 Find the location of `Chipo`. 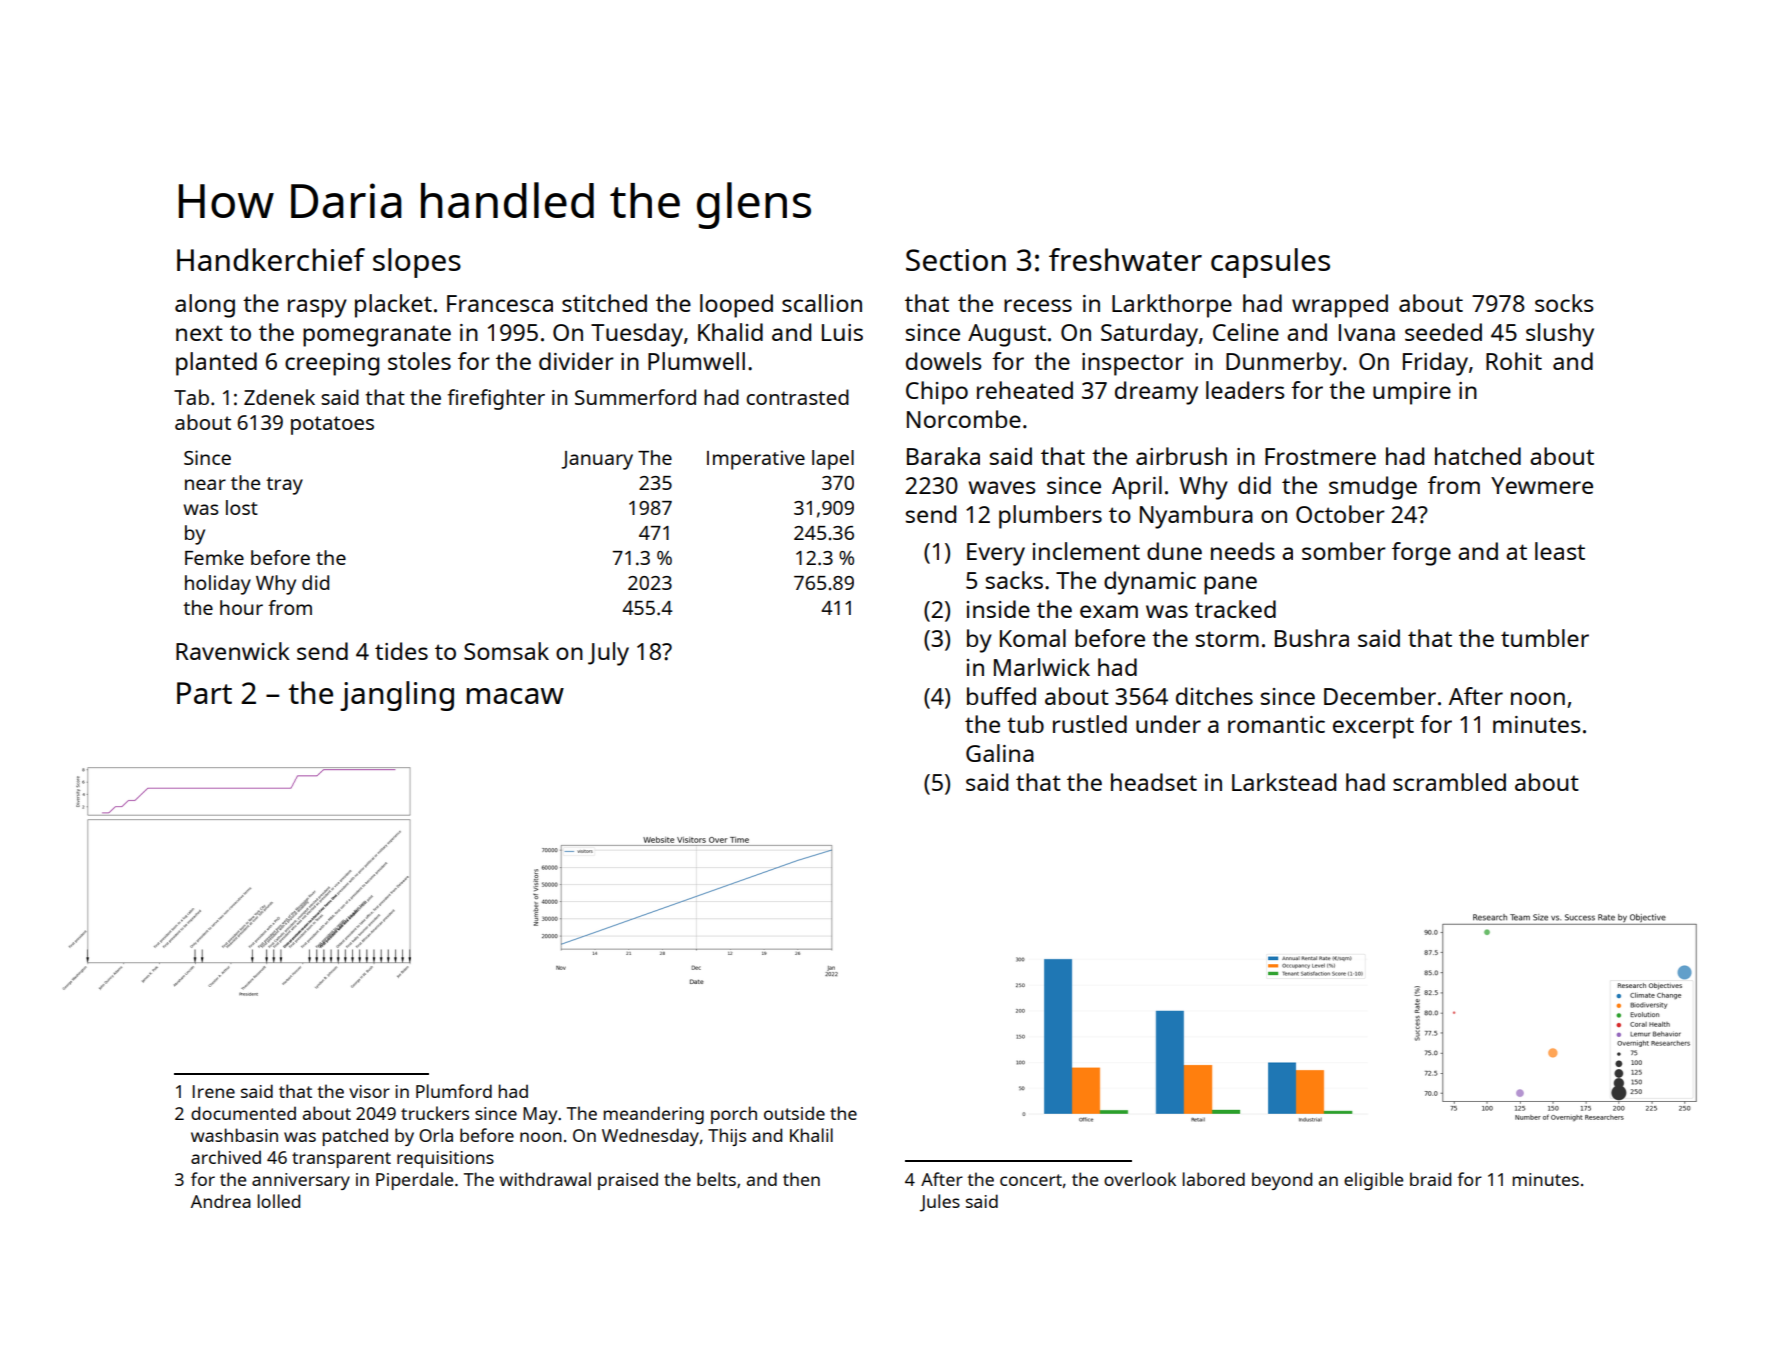

Chipo is located at coordinates (937, 393).
